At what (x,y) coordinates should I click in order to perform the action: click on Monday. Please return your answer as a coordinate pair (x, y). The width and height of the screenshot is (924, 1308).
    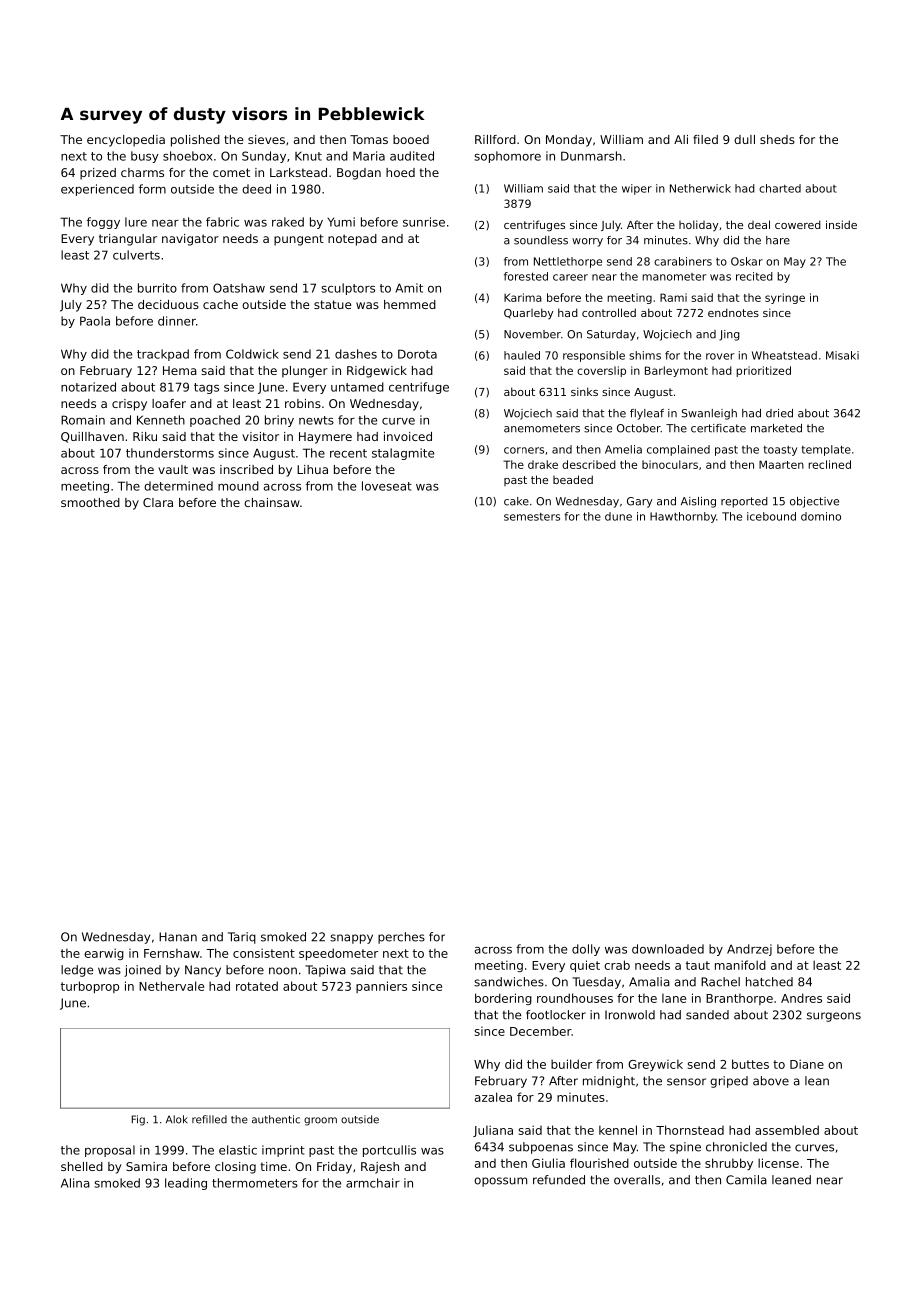
    Looking at the image, I should click on (569, 141).
